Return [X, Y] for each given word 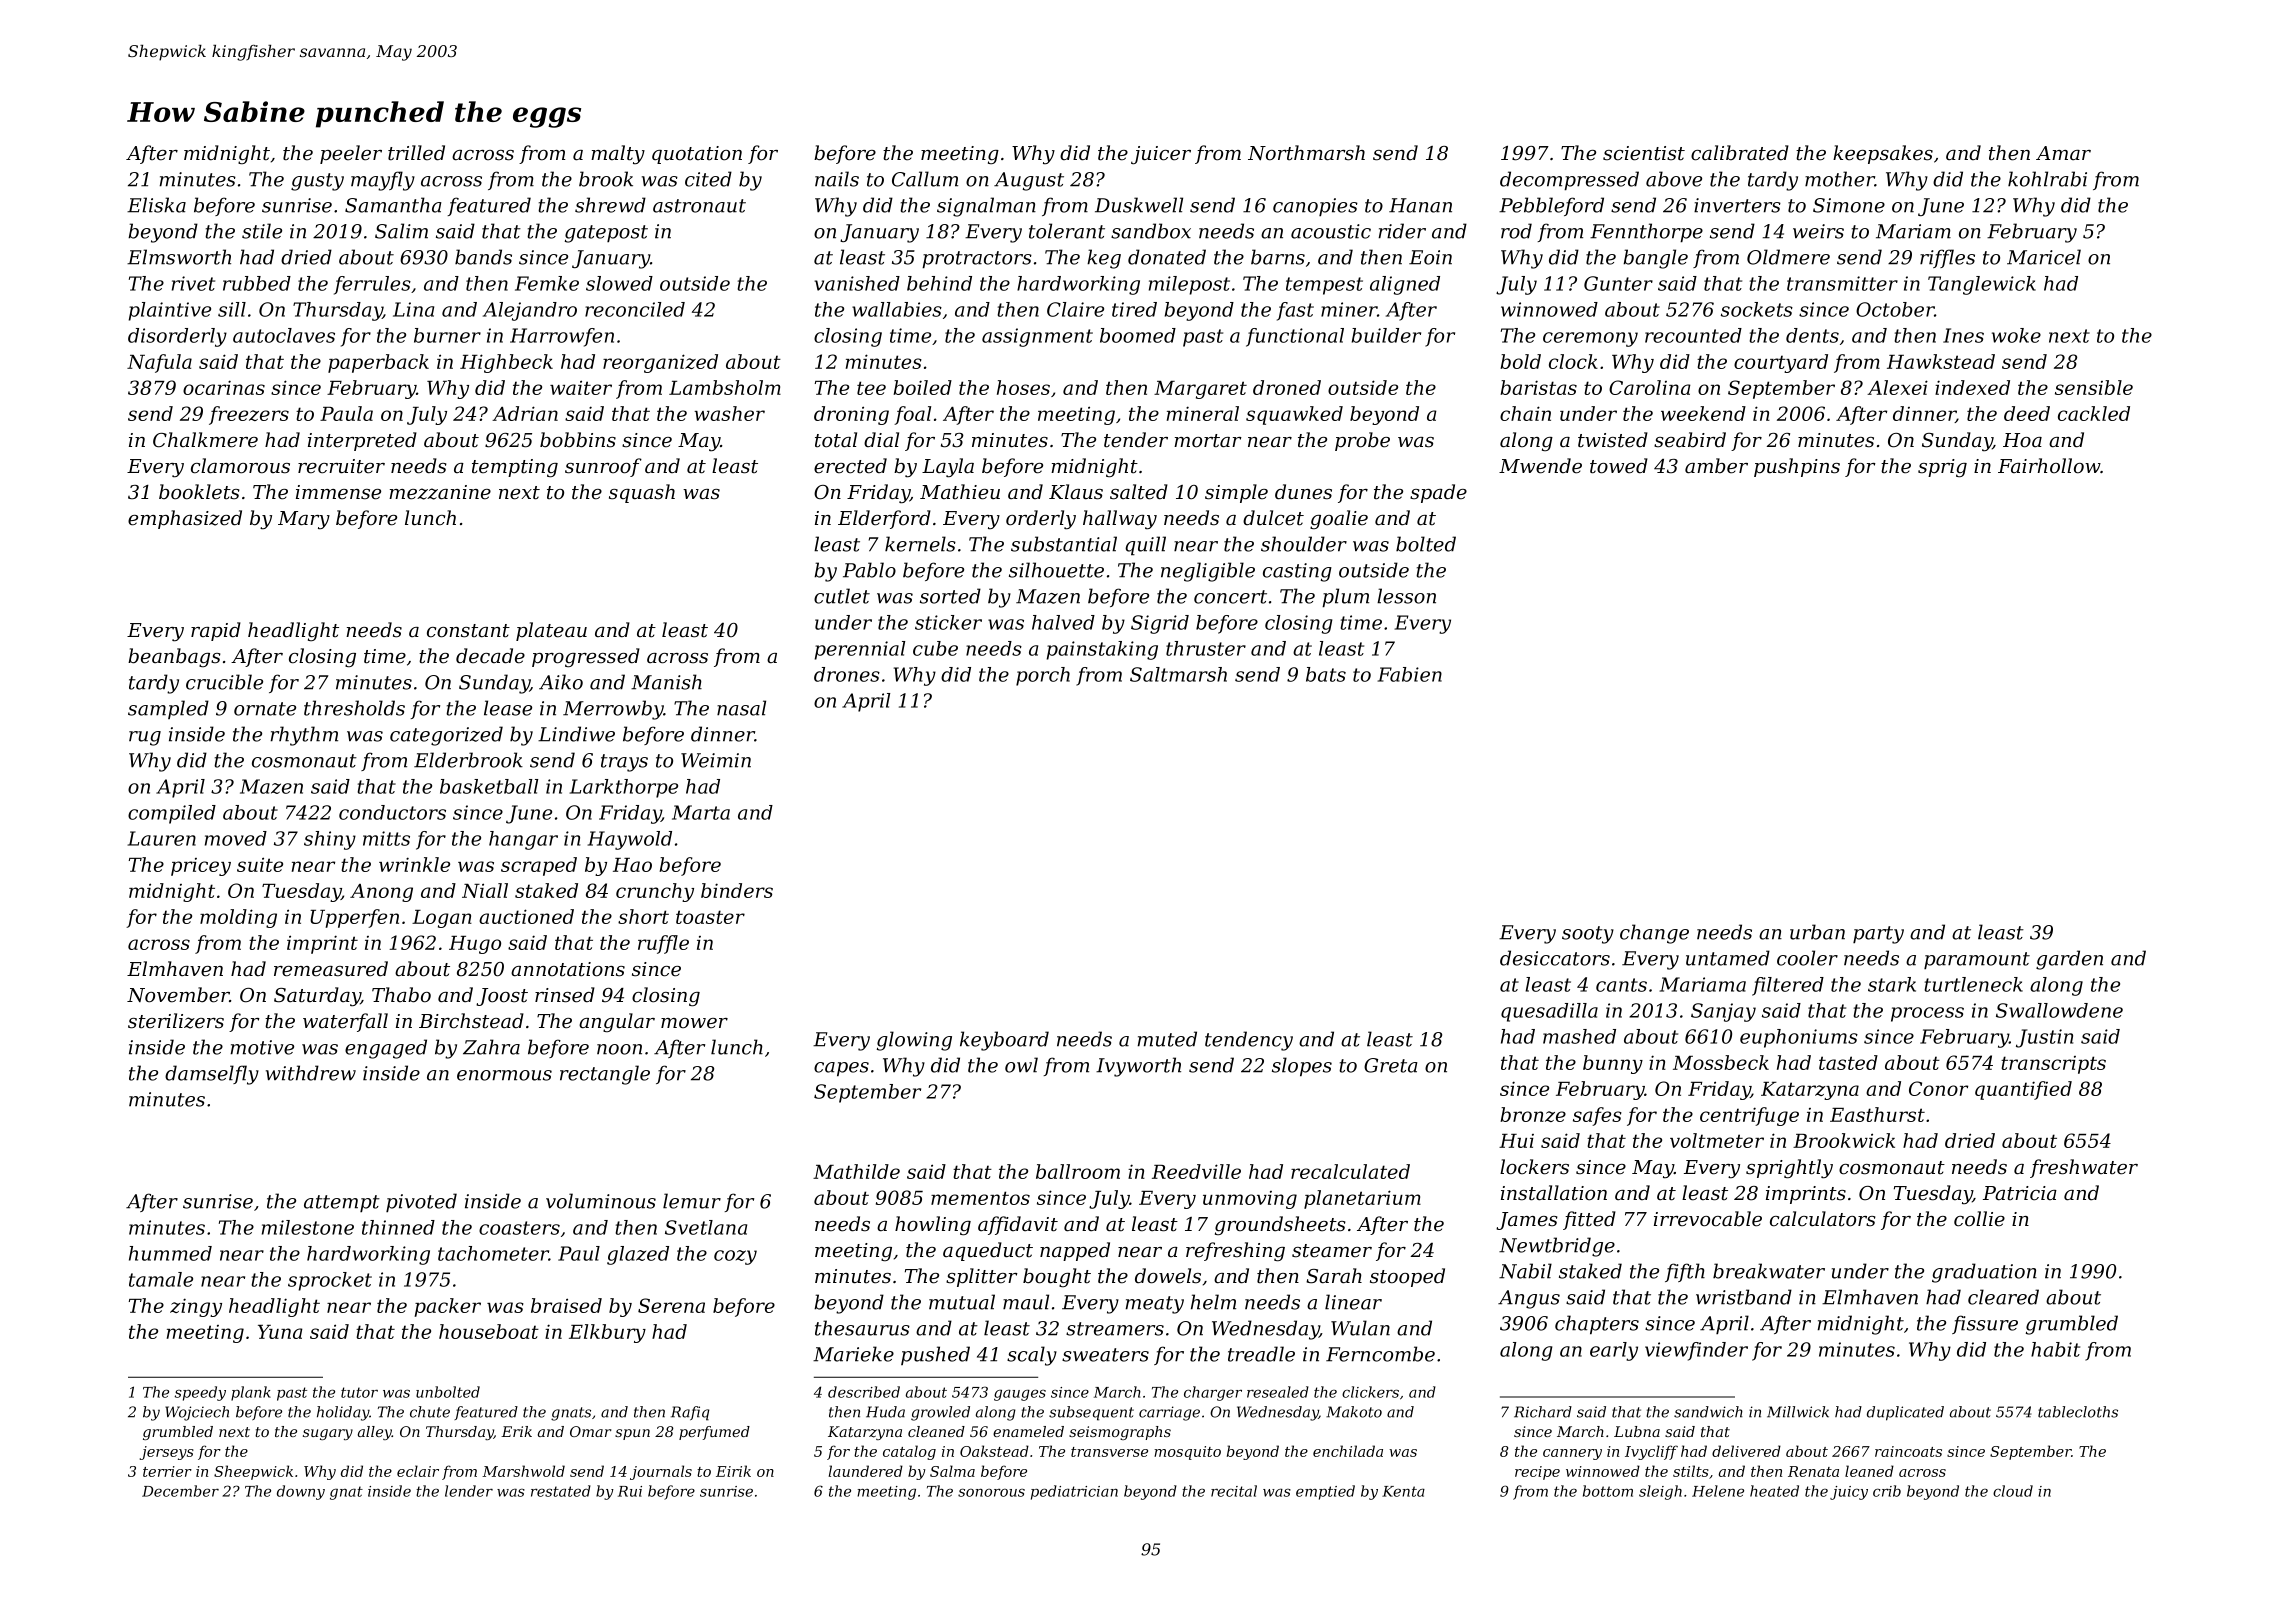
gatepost [606, 234]
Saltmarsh [1178, 674]
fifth [1685, 1272]
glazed [638, 1255]
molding [238, 918]
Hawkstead [1941, 361]
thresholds [354, 708]
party [1878, 935]
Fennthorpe [1646, 232]
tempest [1324, 286]
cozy [735, 1257]
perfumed [714, 1433]
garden [2069, 960]
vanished [857, 283]
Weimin [716, 760]
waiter [581, 387]
